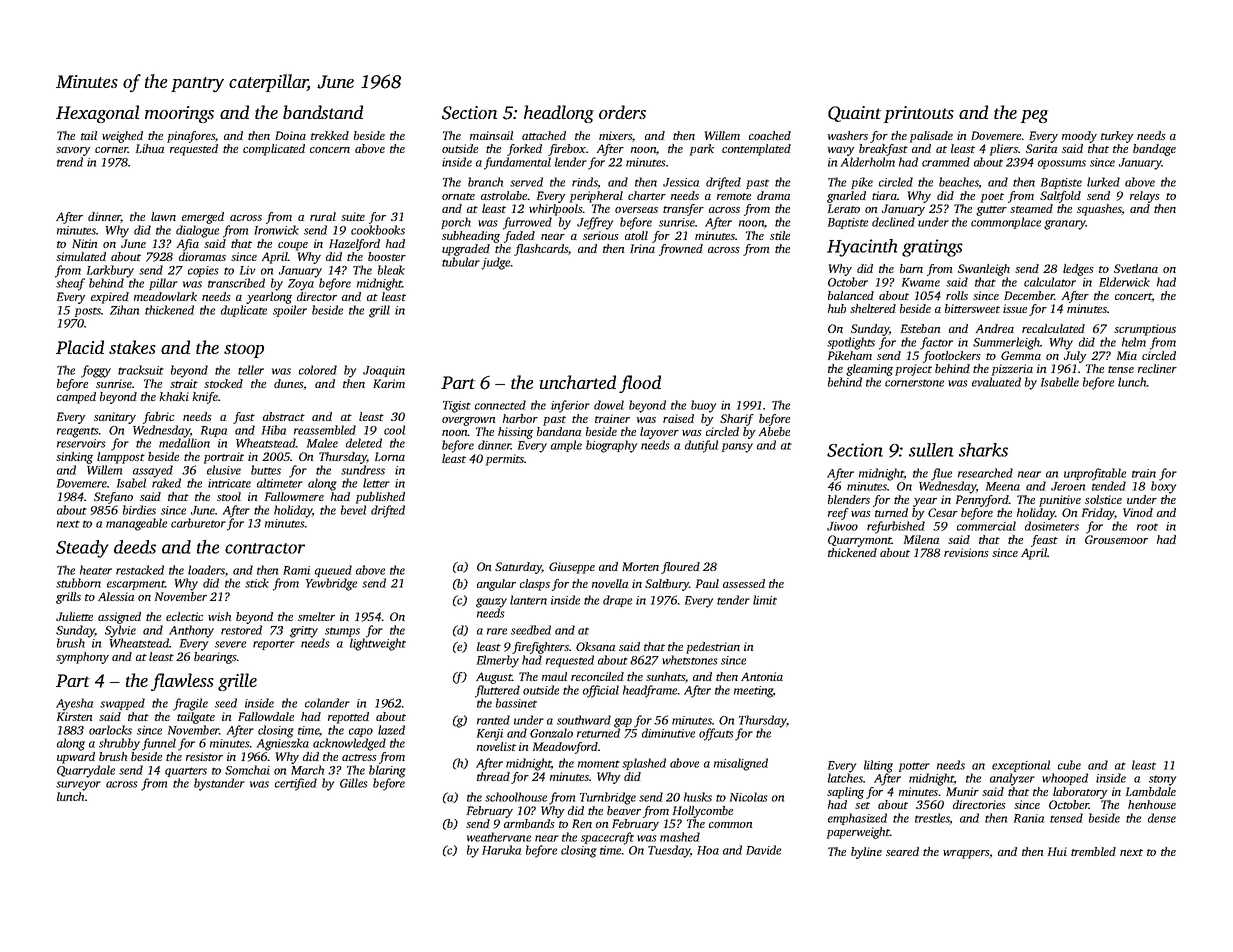 The height and width of the screenshot is (952, 1233). I want to click on sullen, so click(931, 450).
